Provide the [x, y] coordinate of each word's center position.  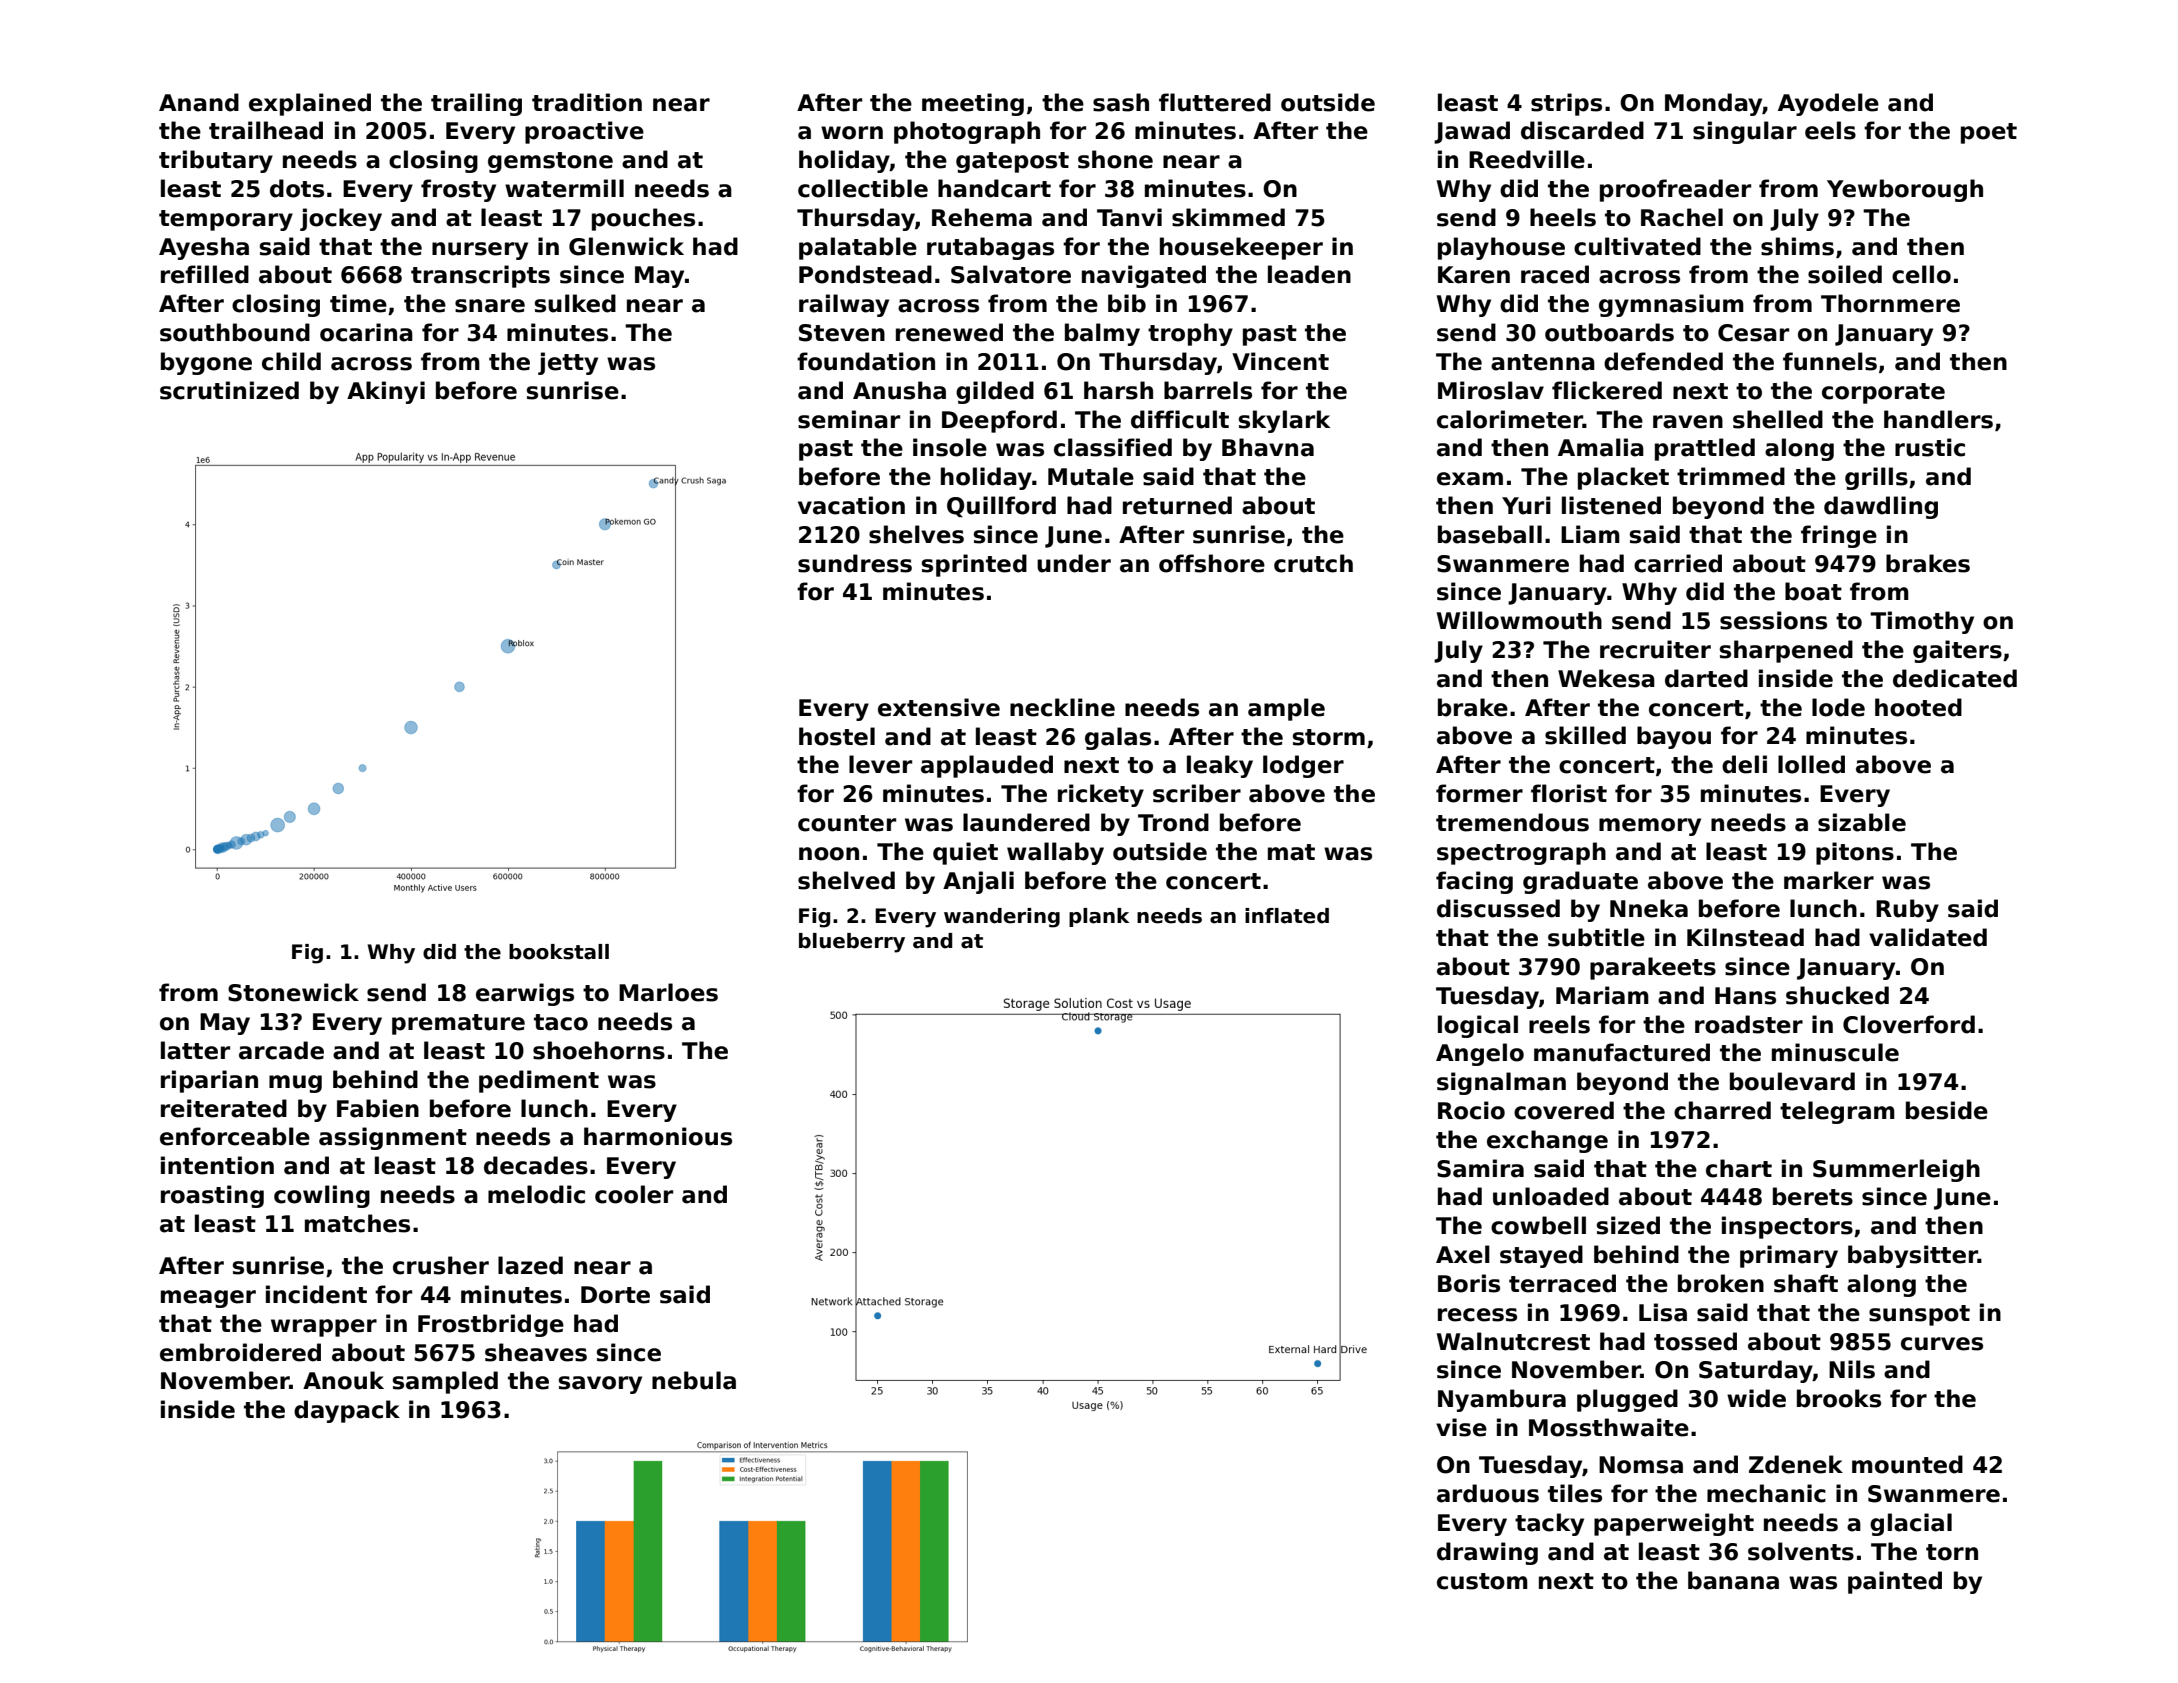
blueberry [852, 943]
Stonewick [293, 992]
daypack [347, 1411]
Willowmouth [1519, 620]
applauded [987, 766]
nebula [694, 1380]
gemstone [550, 162]
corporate [1883, 393]
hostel [837, 736]
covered [1564, 1110]
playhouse [1501, 248]
